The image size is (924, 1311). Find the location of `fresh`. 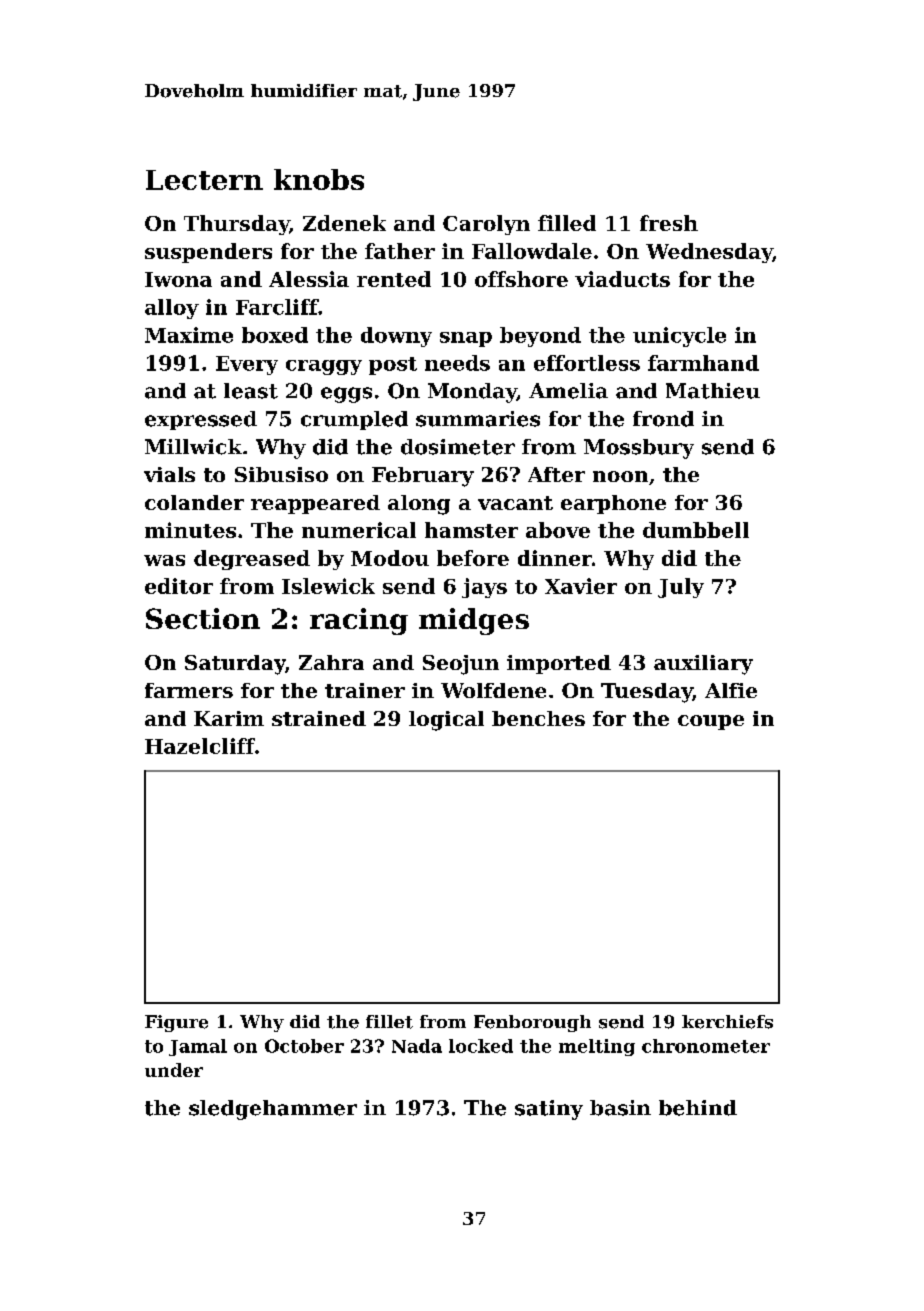

fresh is located at coordinates (669, 223).
